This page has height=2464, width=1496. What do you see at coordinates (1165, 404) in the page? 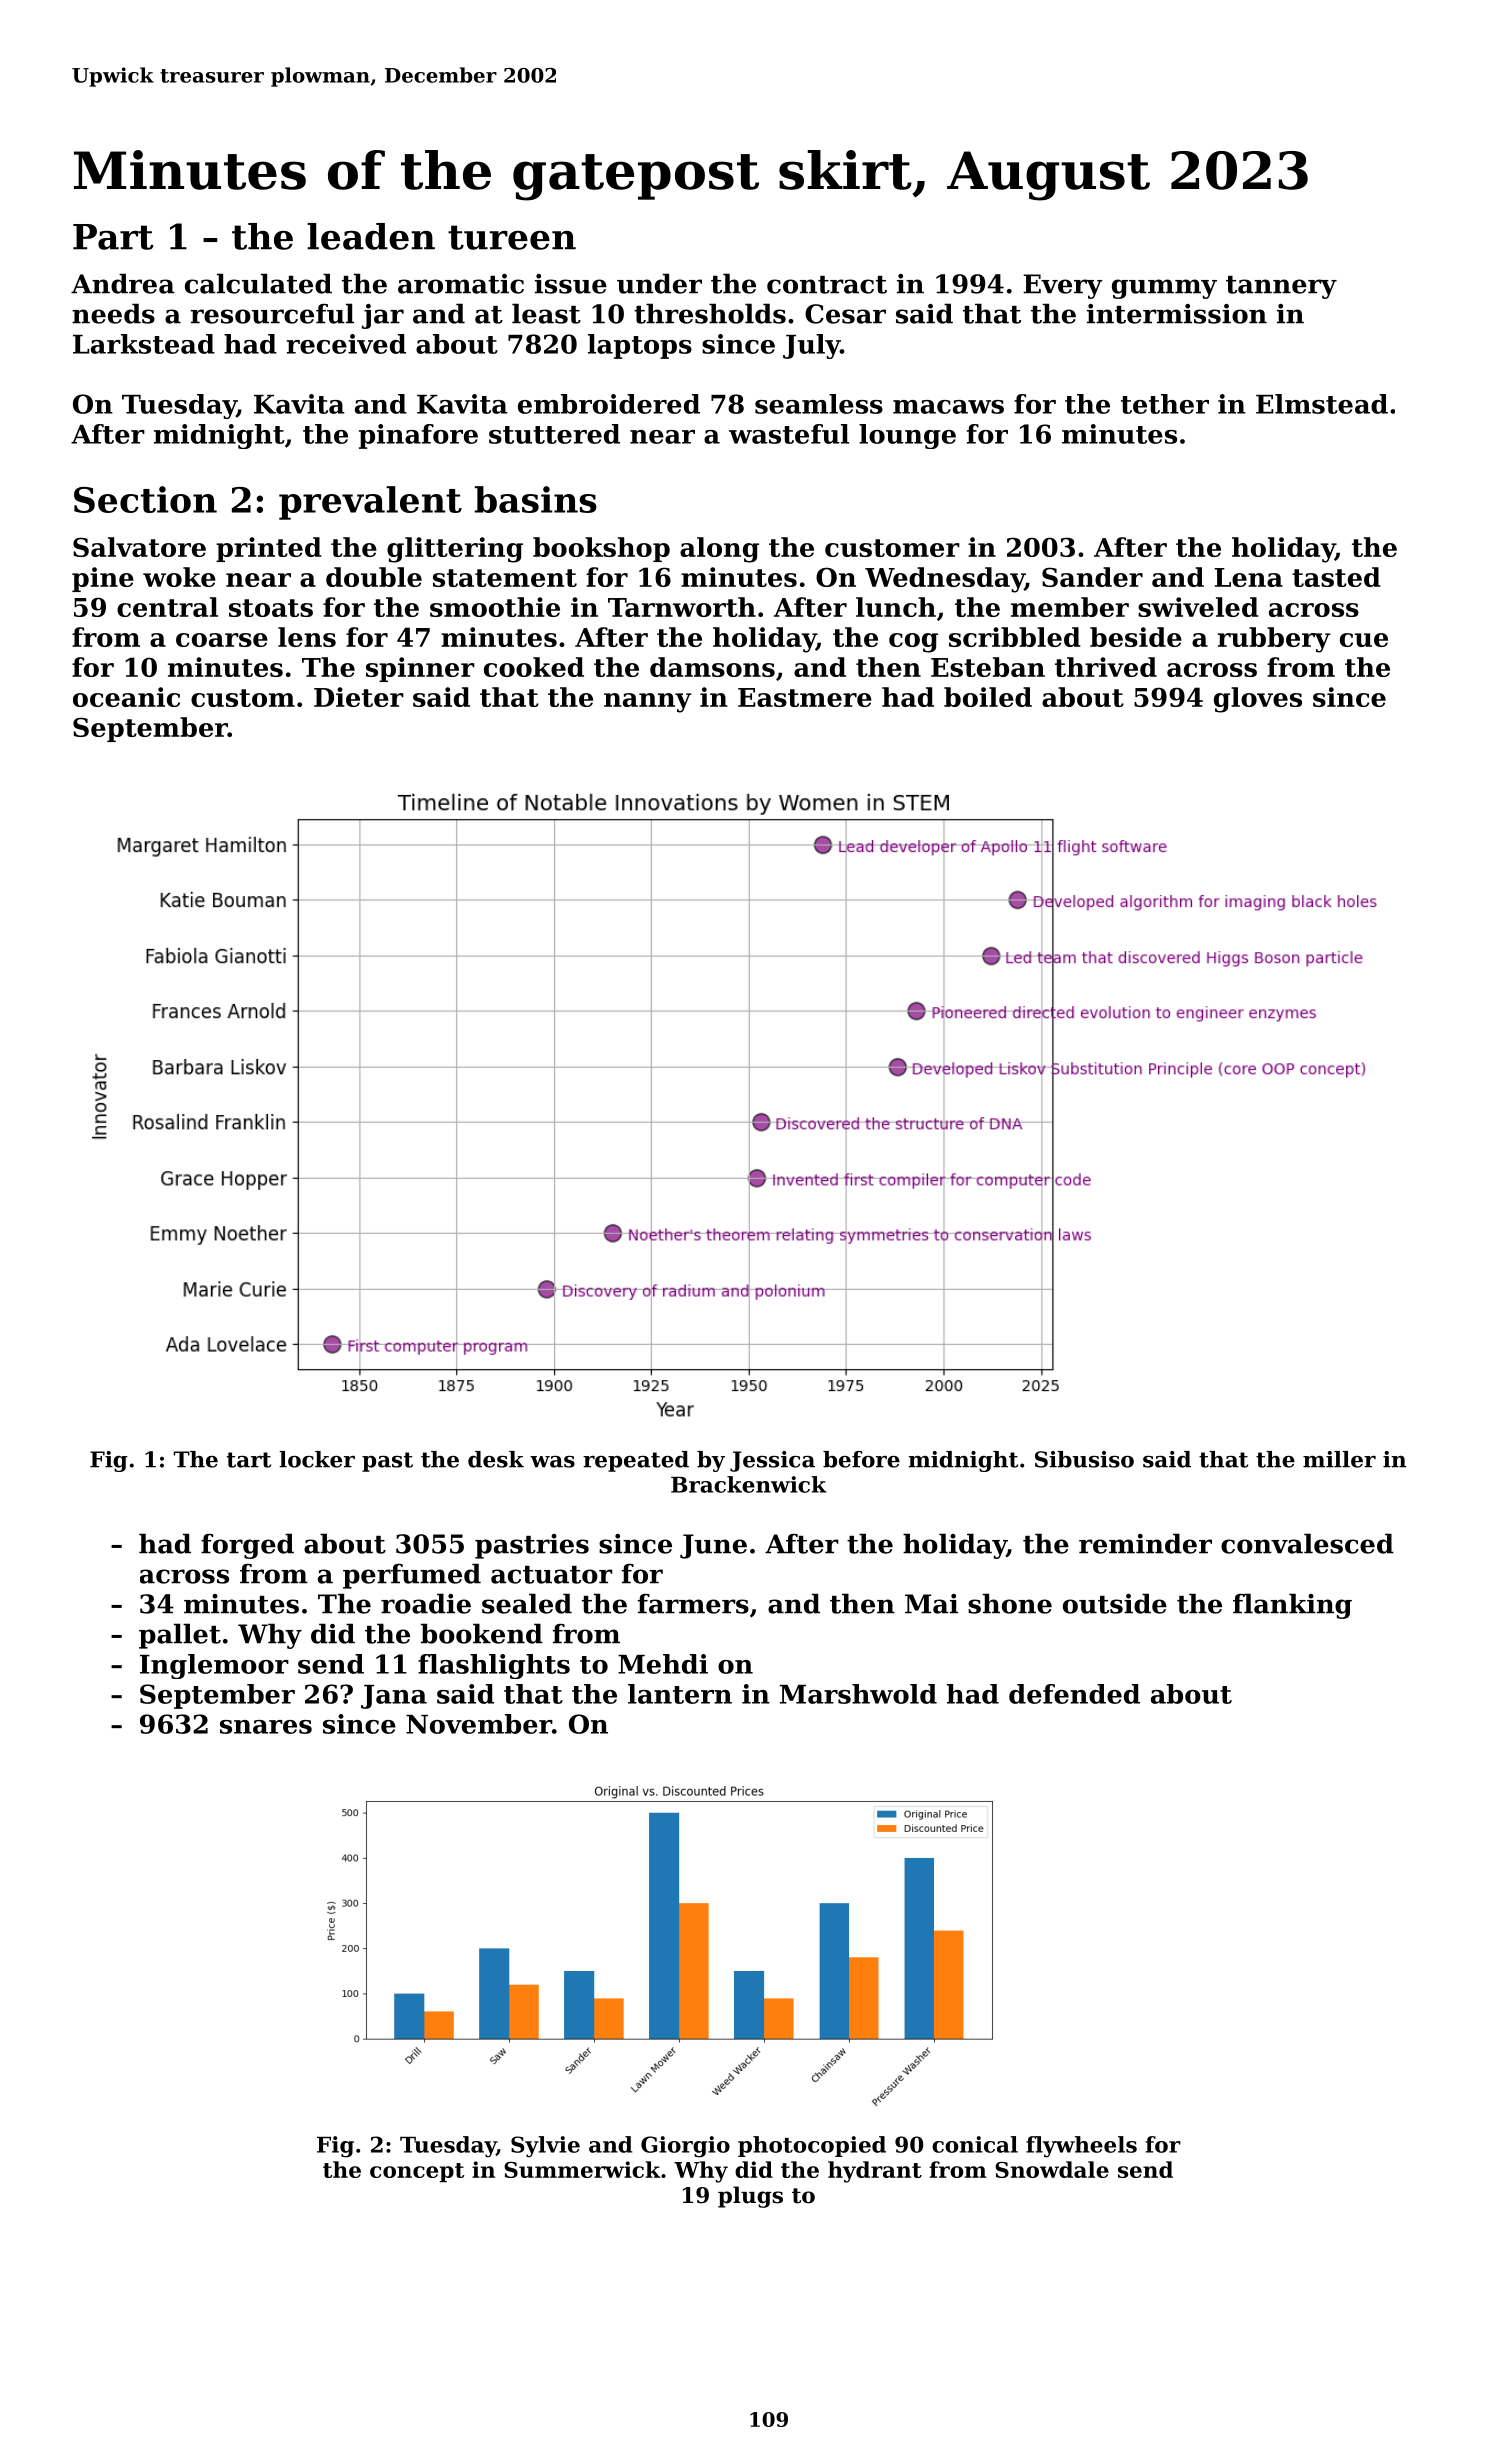
I see `tether` at bounding box center [1165, 404].
